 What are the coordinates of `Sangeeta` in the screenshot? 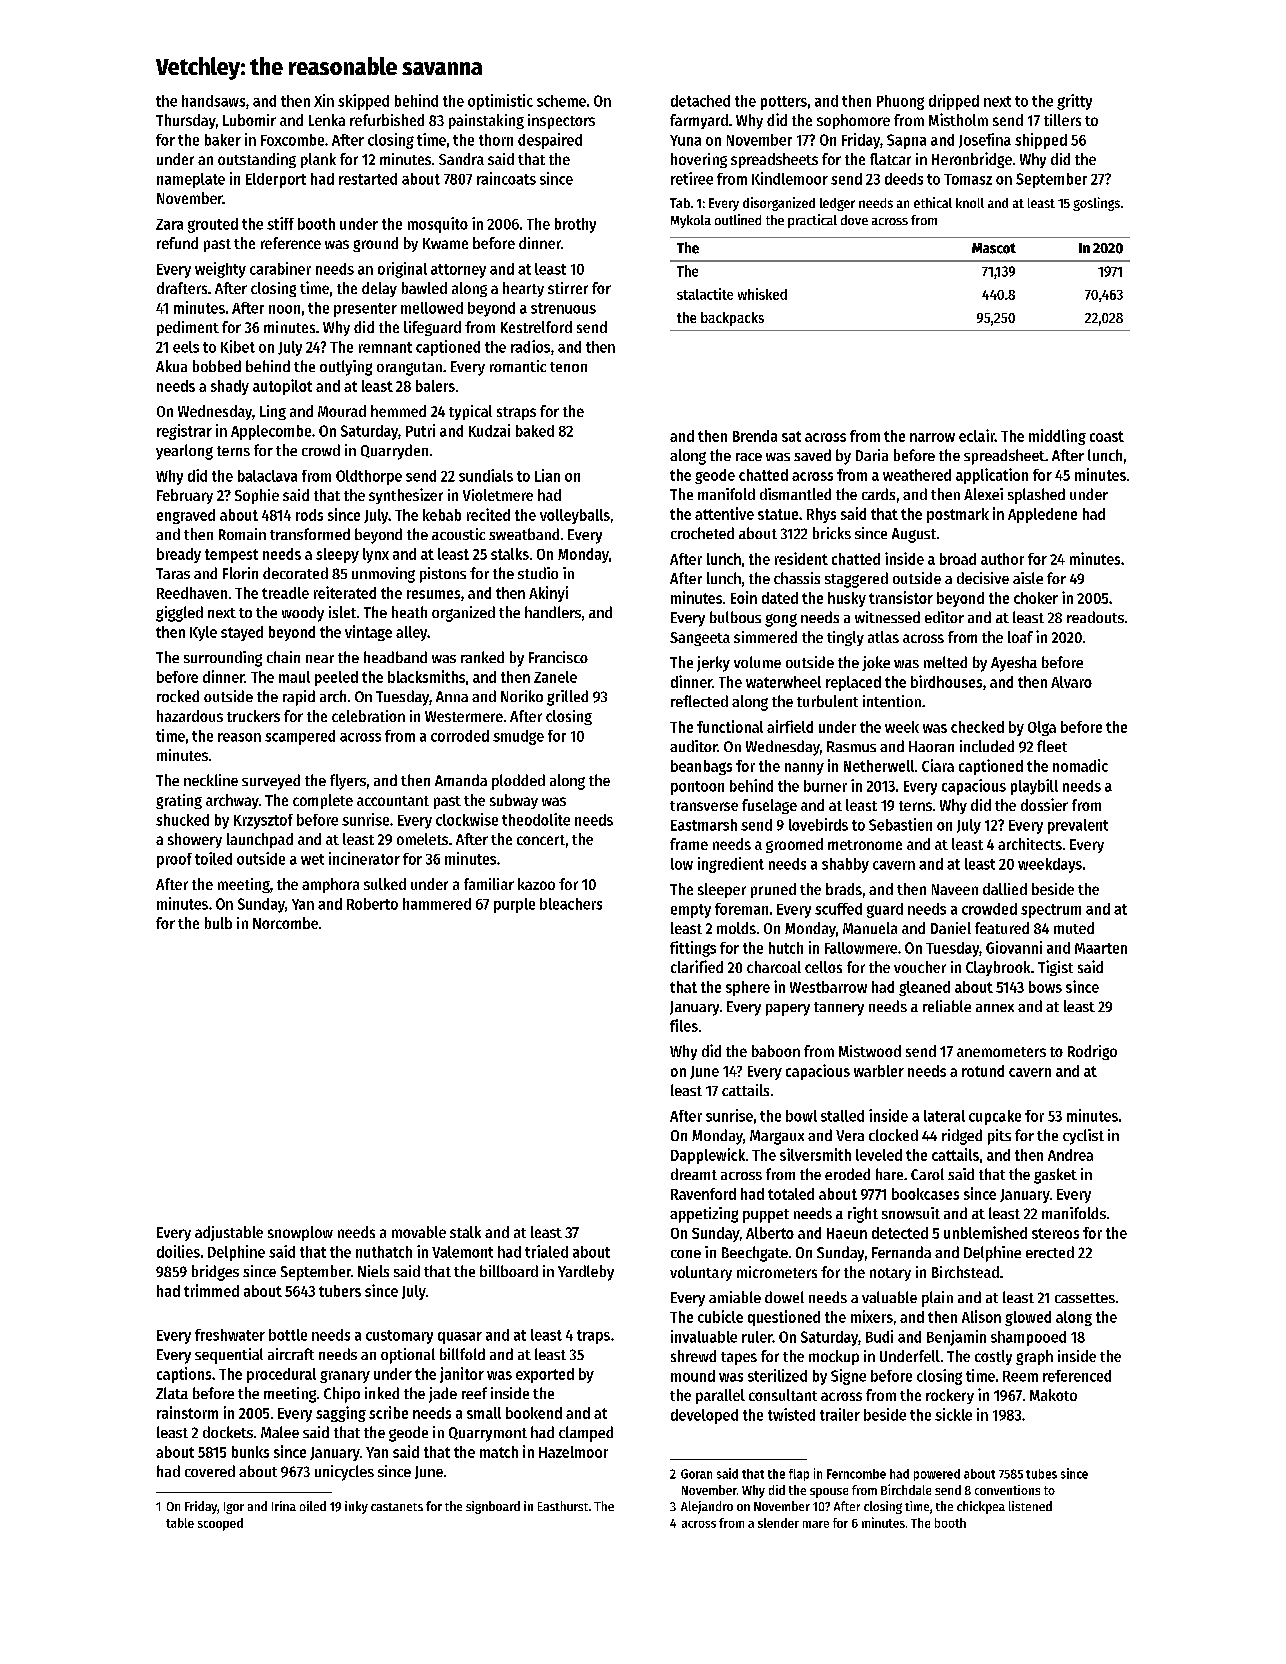 It's located at (700, 639).
